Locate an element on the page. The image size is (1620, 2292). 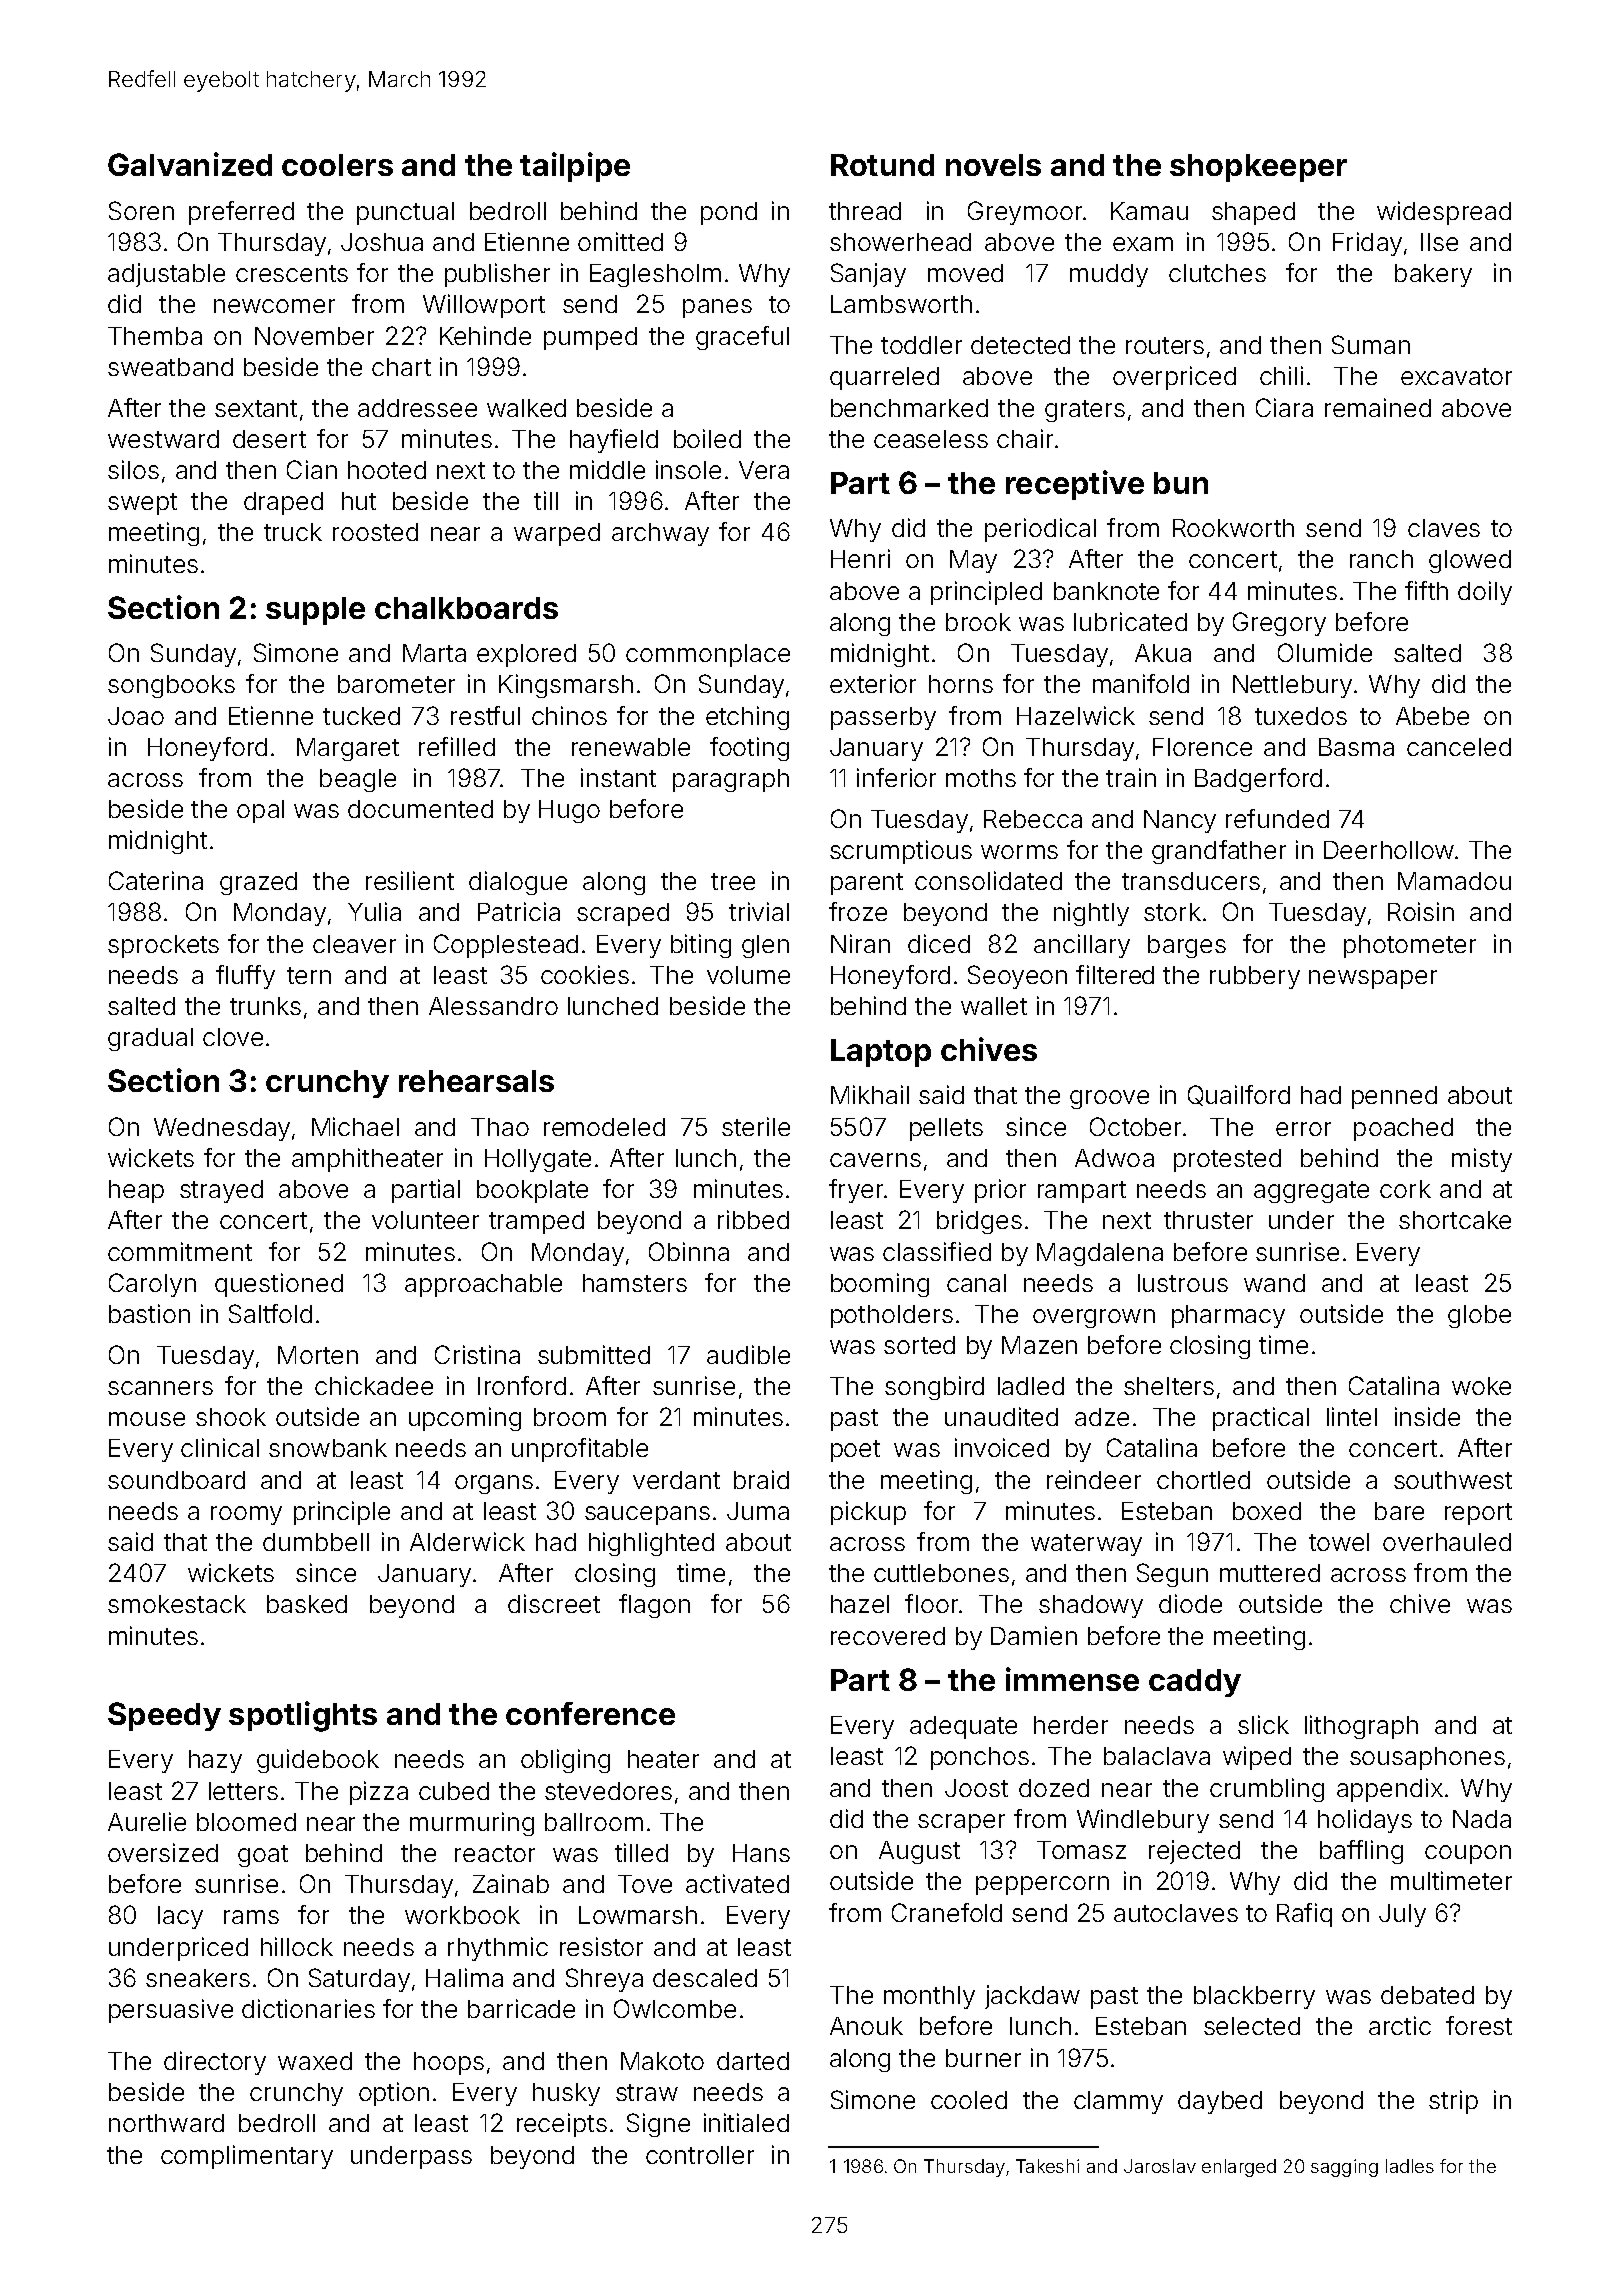
Niran is located at coordinates (860, 943).
